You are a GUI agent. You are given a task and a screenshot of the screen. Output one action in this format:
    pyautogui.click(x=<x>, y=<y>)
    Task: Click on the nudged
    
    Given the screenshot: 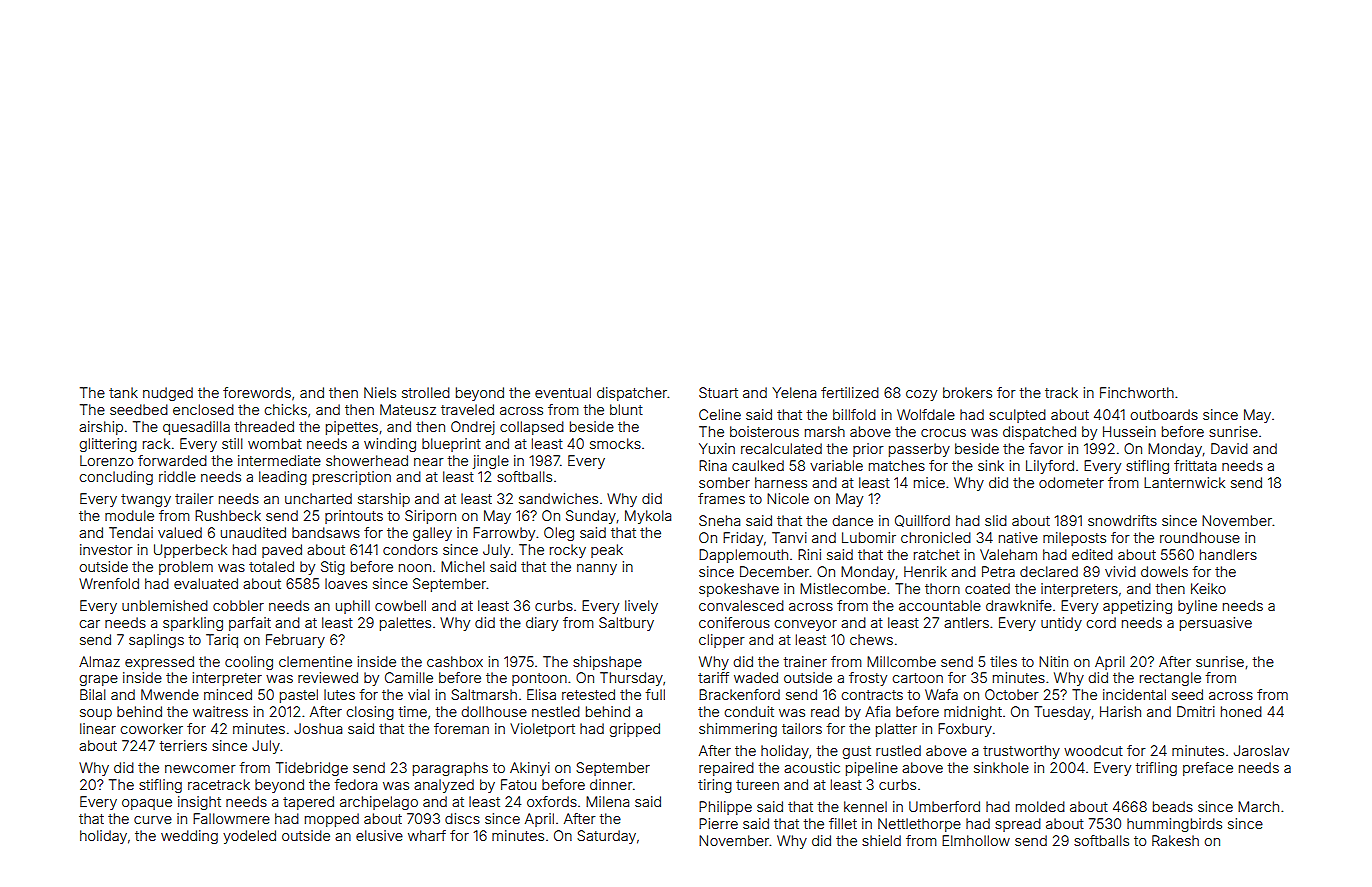 What is the action you would take?
    pyautogui.click(x=168, y=394)
